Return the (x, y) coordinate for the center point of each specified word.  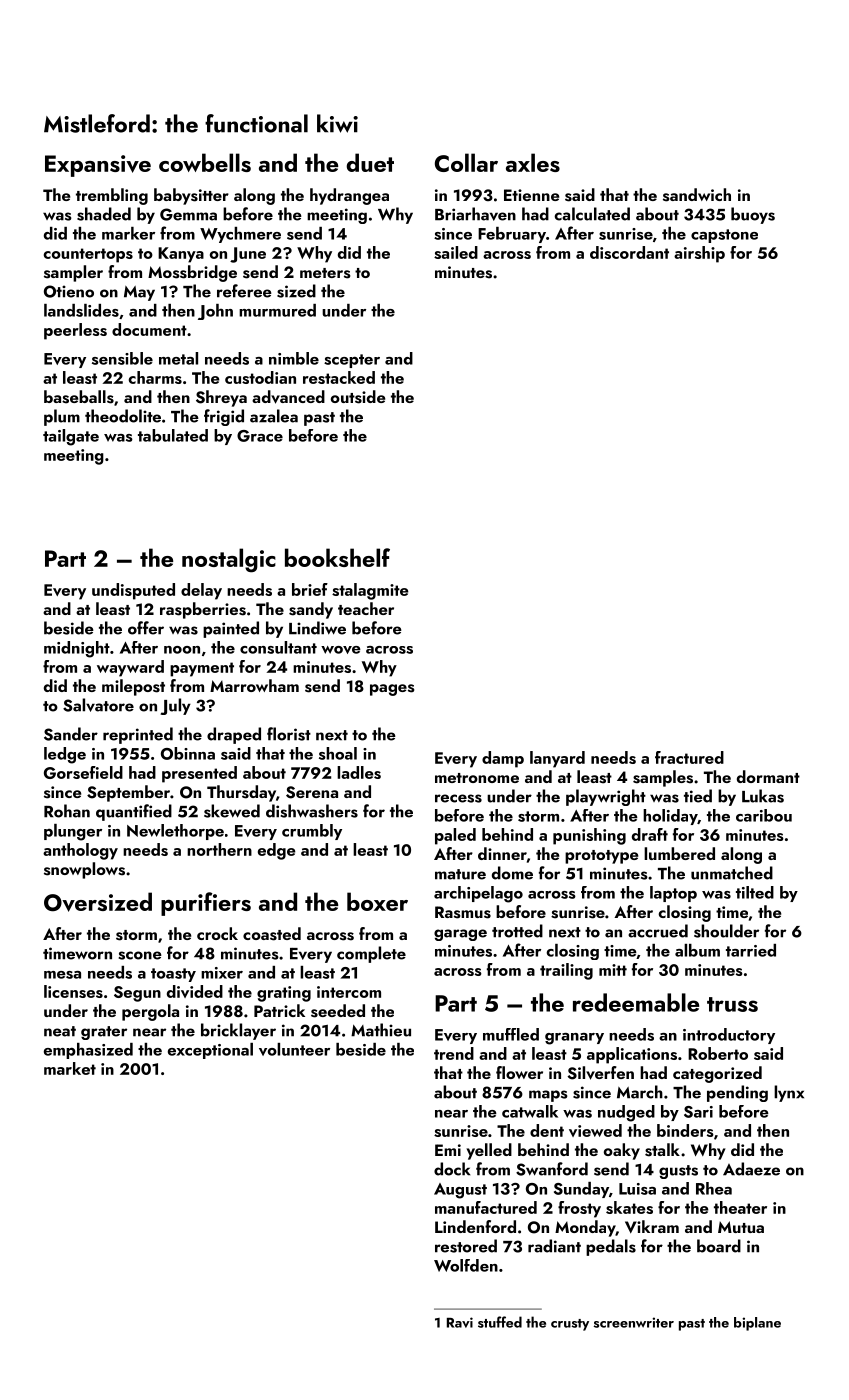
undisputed (133, 591)
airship (699, 254)
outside (358, 397)
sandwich (697, 195)
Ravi (460, 1322)
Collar (466, 162)
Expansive (98, 166)
